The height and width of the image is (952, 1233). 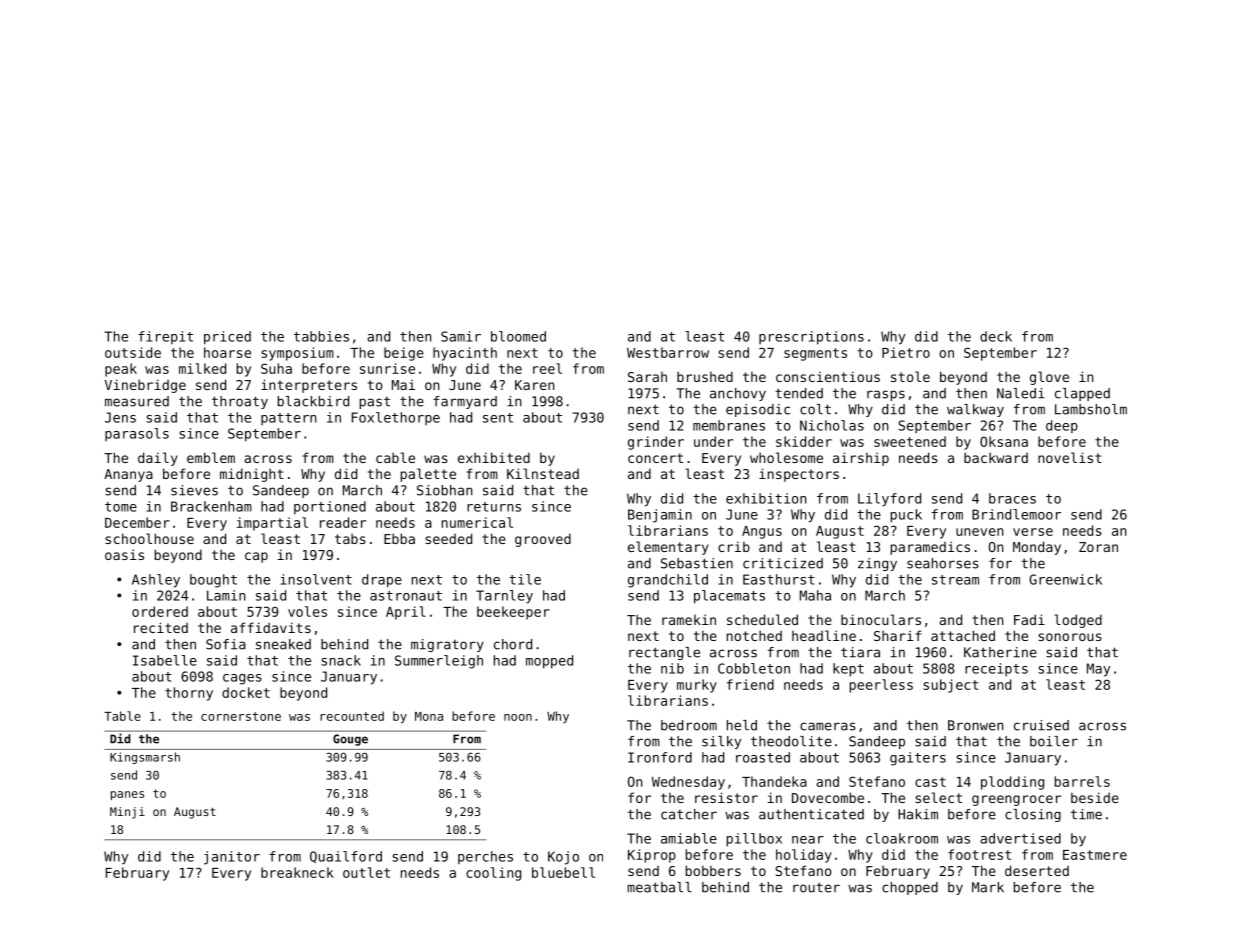 I want to click on Greenwick, so click(x=1065, y=579).
